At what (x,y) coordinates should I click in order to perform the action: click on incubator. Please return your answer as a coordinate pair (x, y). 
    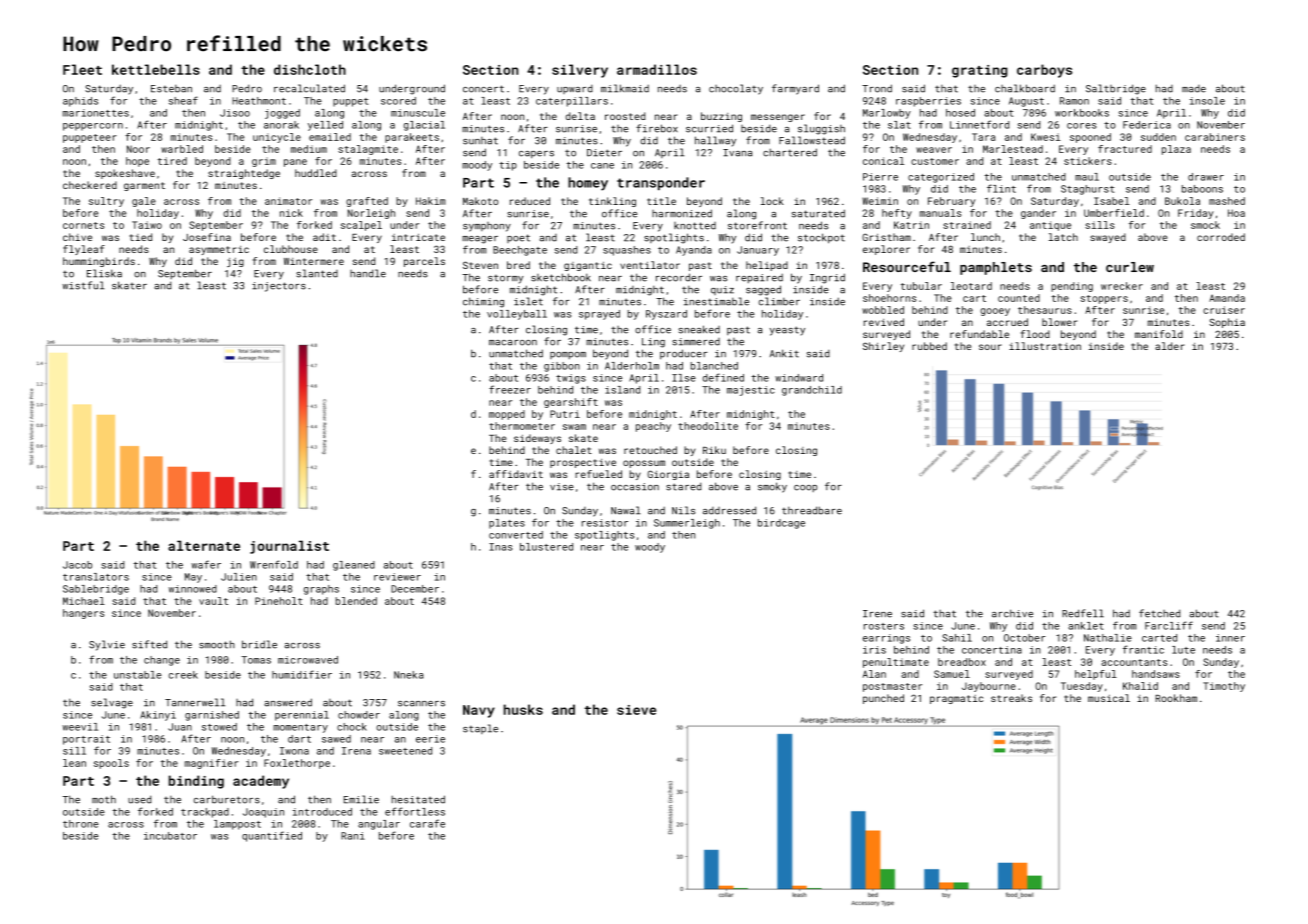
    Looking at the image, I should click on (170, 836).
